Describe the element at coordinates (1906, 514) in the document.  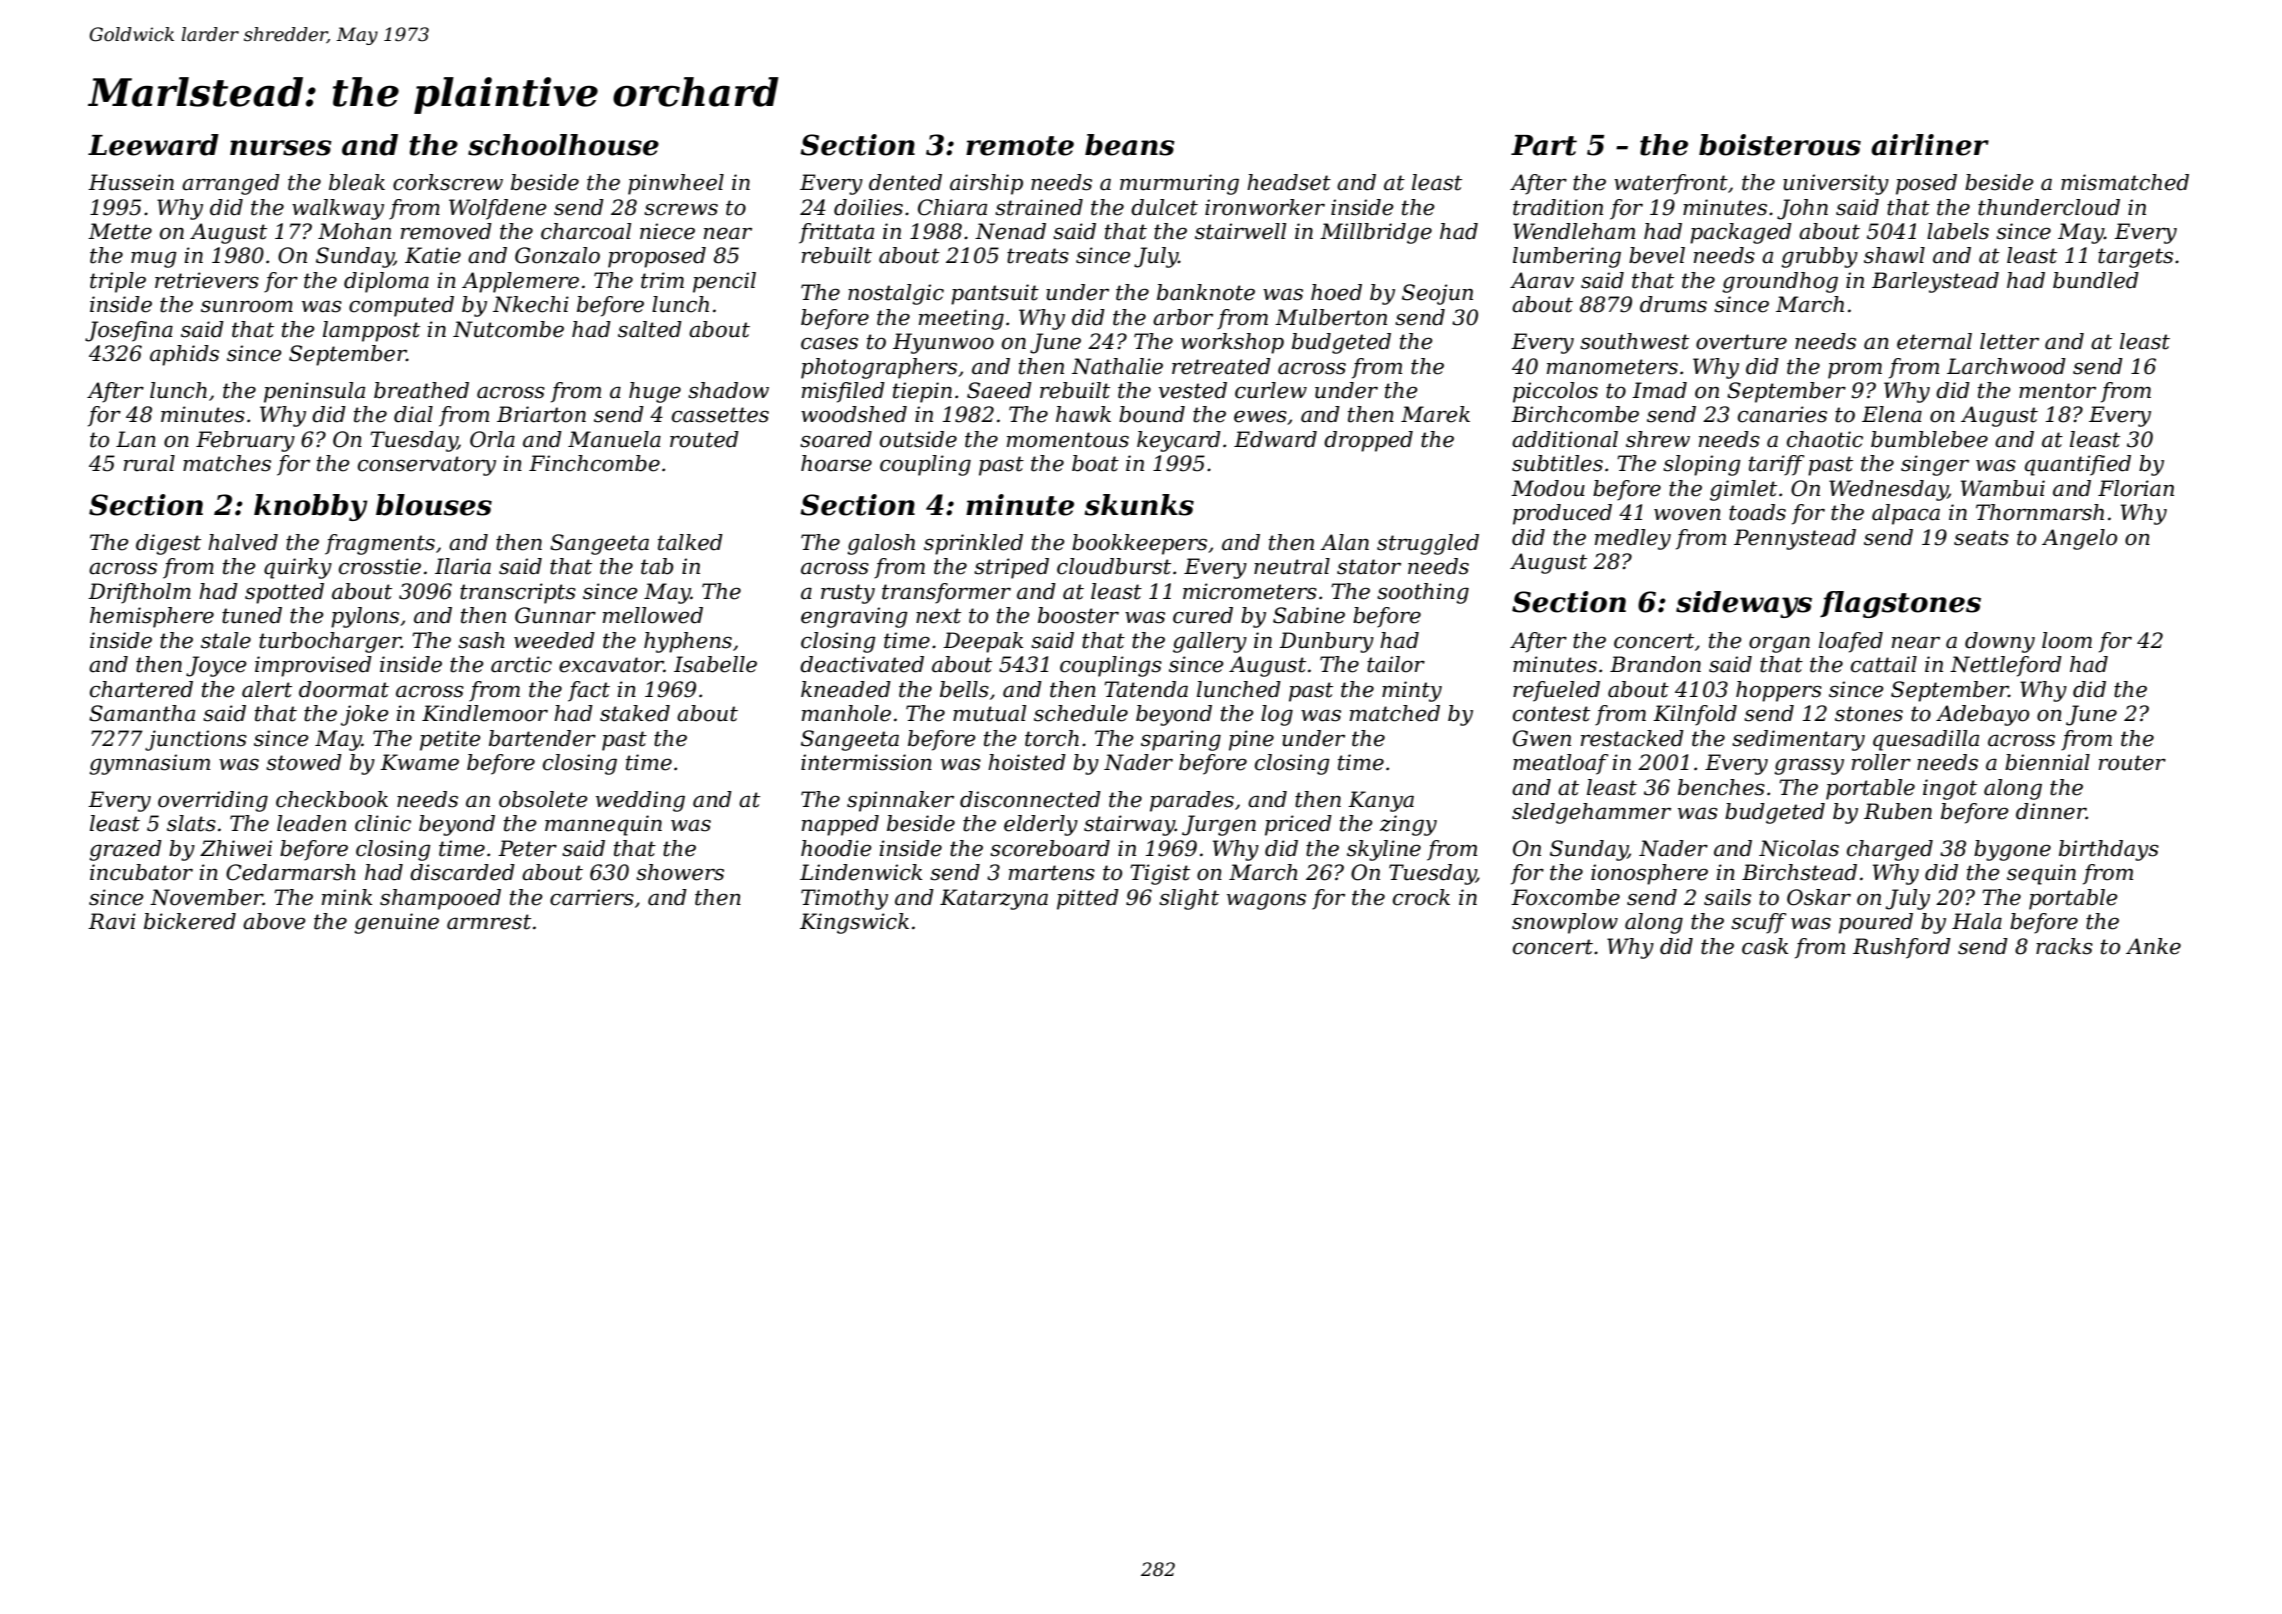
I see `alpaca` at that location.
